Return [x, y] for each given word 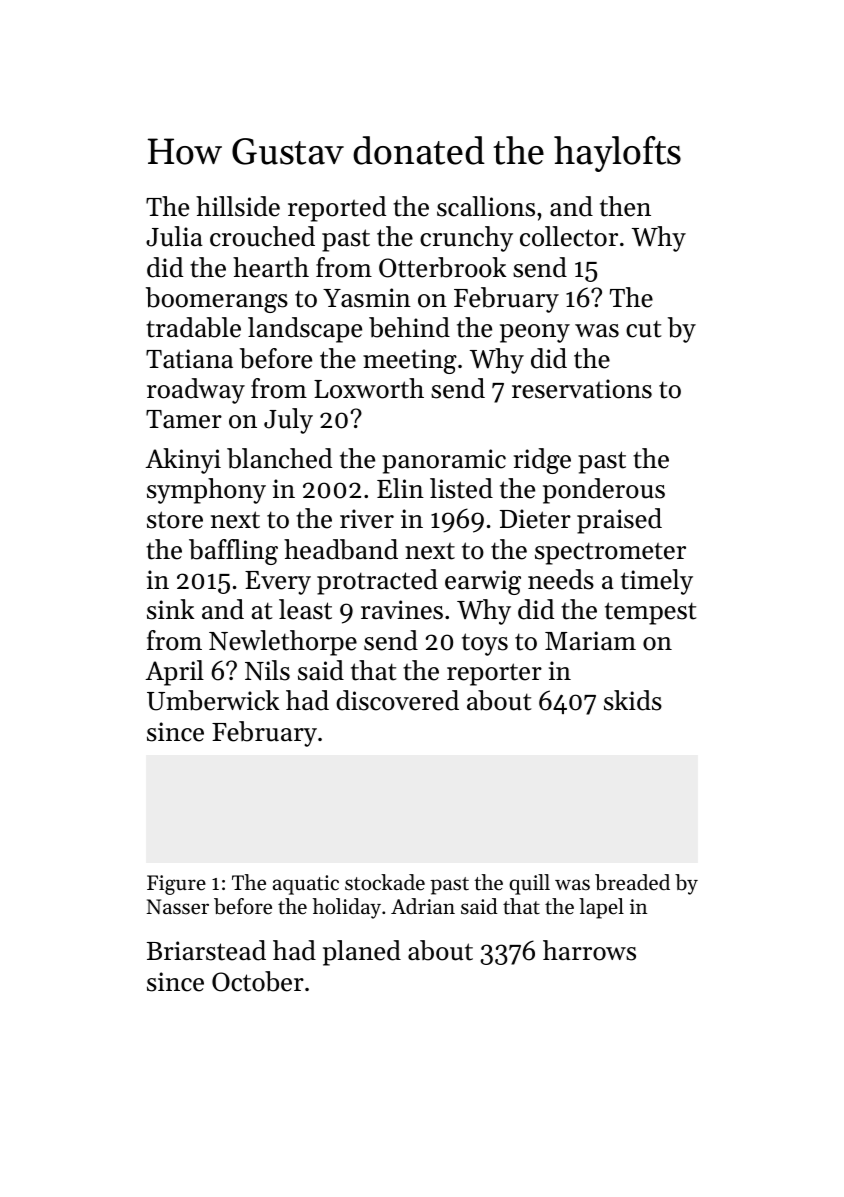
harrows [589, 950]
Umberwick [213, 700]
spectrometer [610, 553]
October [258, 981]
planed [362, 953]
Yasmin [367, 298]
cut [643, 329]
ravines [402, 610]
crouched [262, 236]
